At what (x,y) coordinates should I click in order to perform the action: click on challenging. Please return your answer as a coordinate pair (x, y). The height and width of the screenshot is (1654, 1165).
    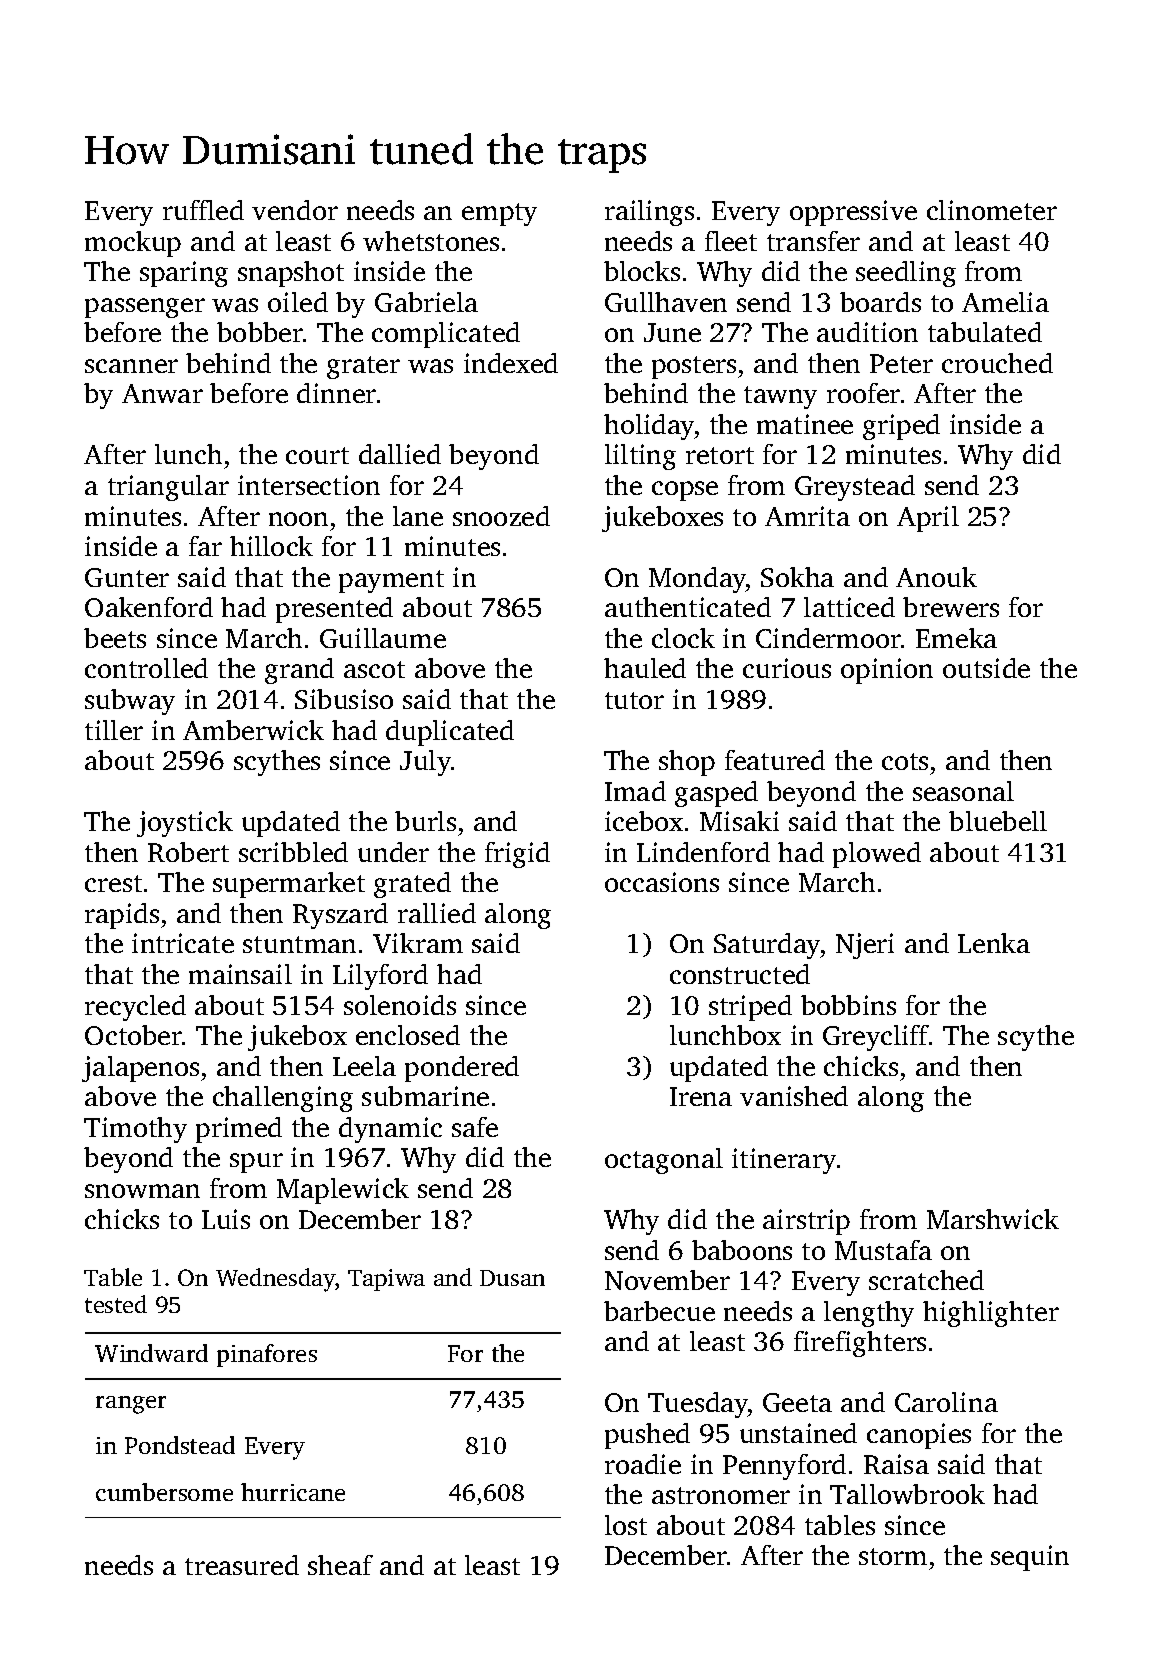
    Looking at the image, I should click on (283, 1099).
